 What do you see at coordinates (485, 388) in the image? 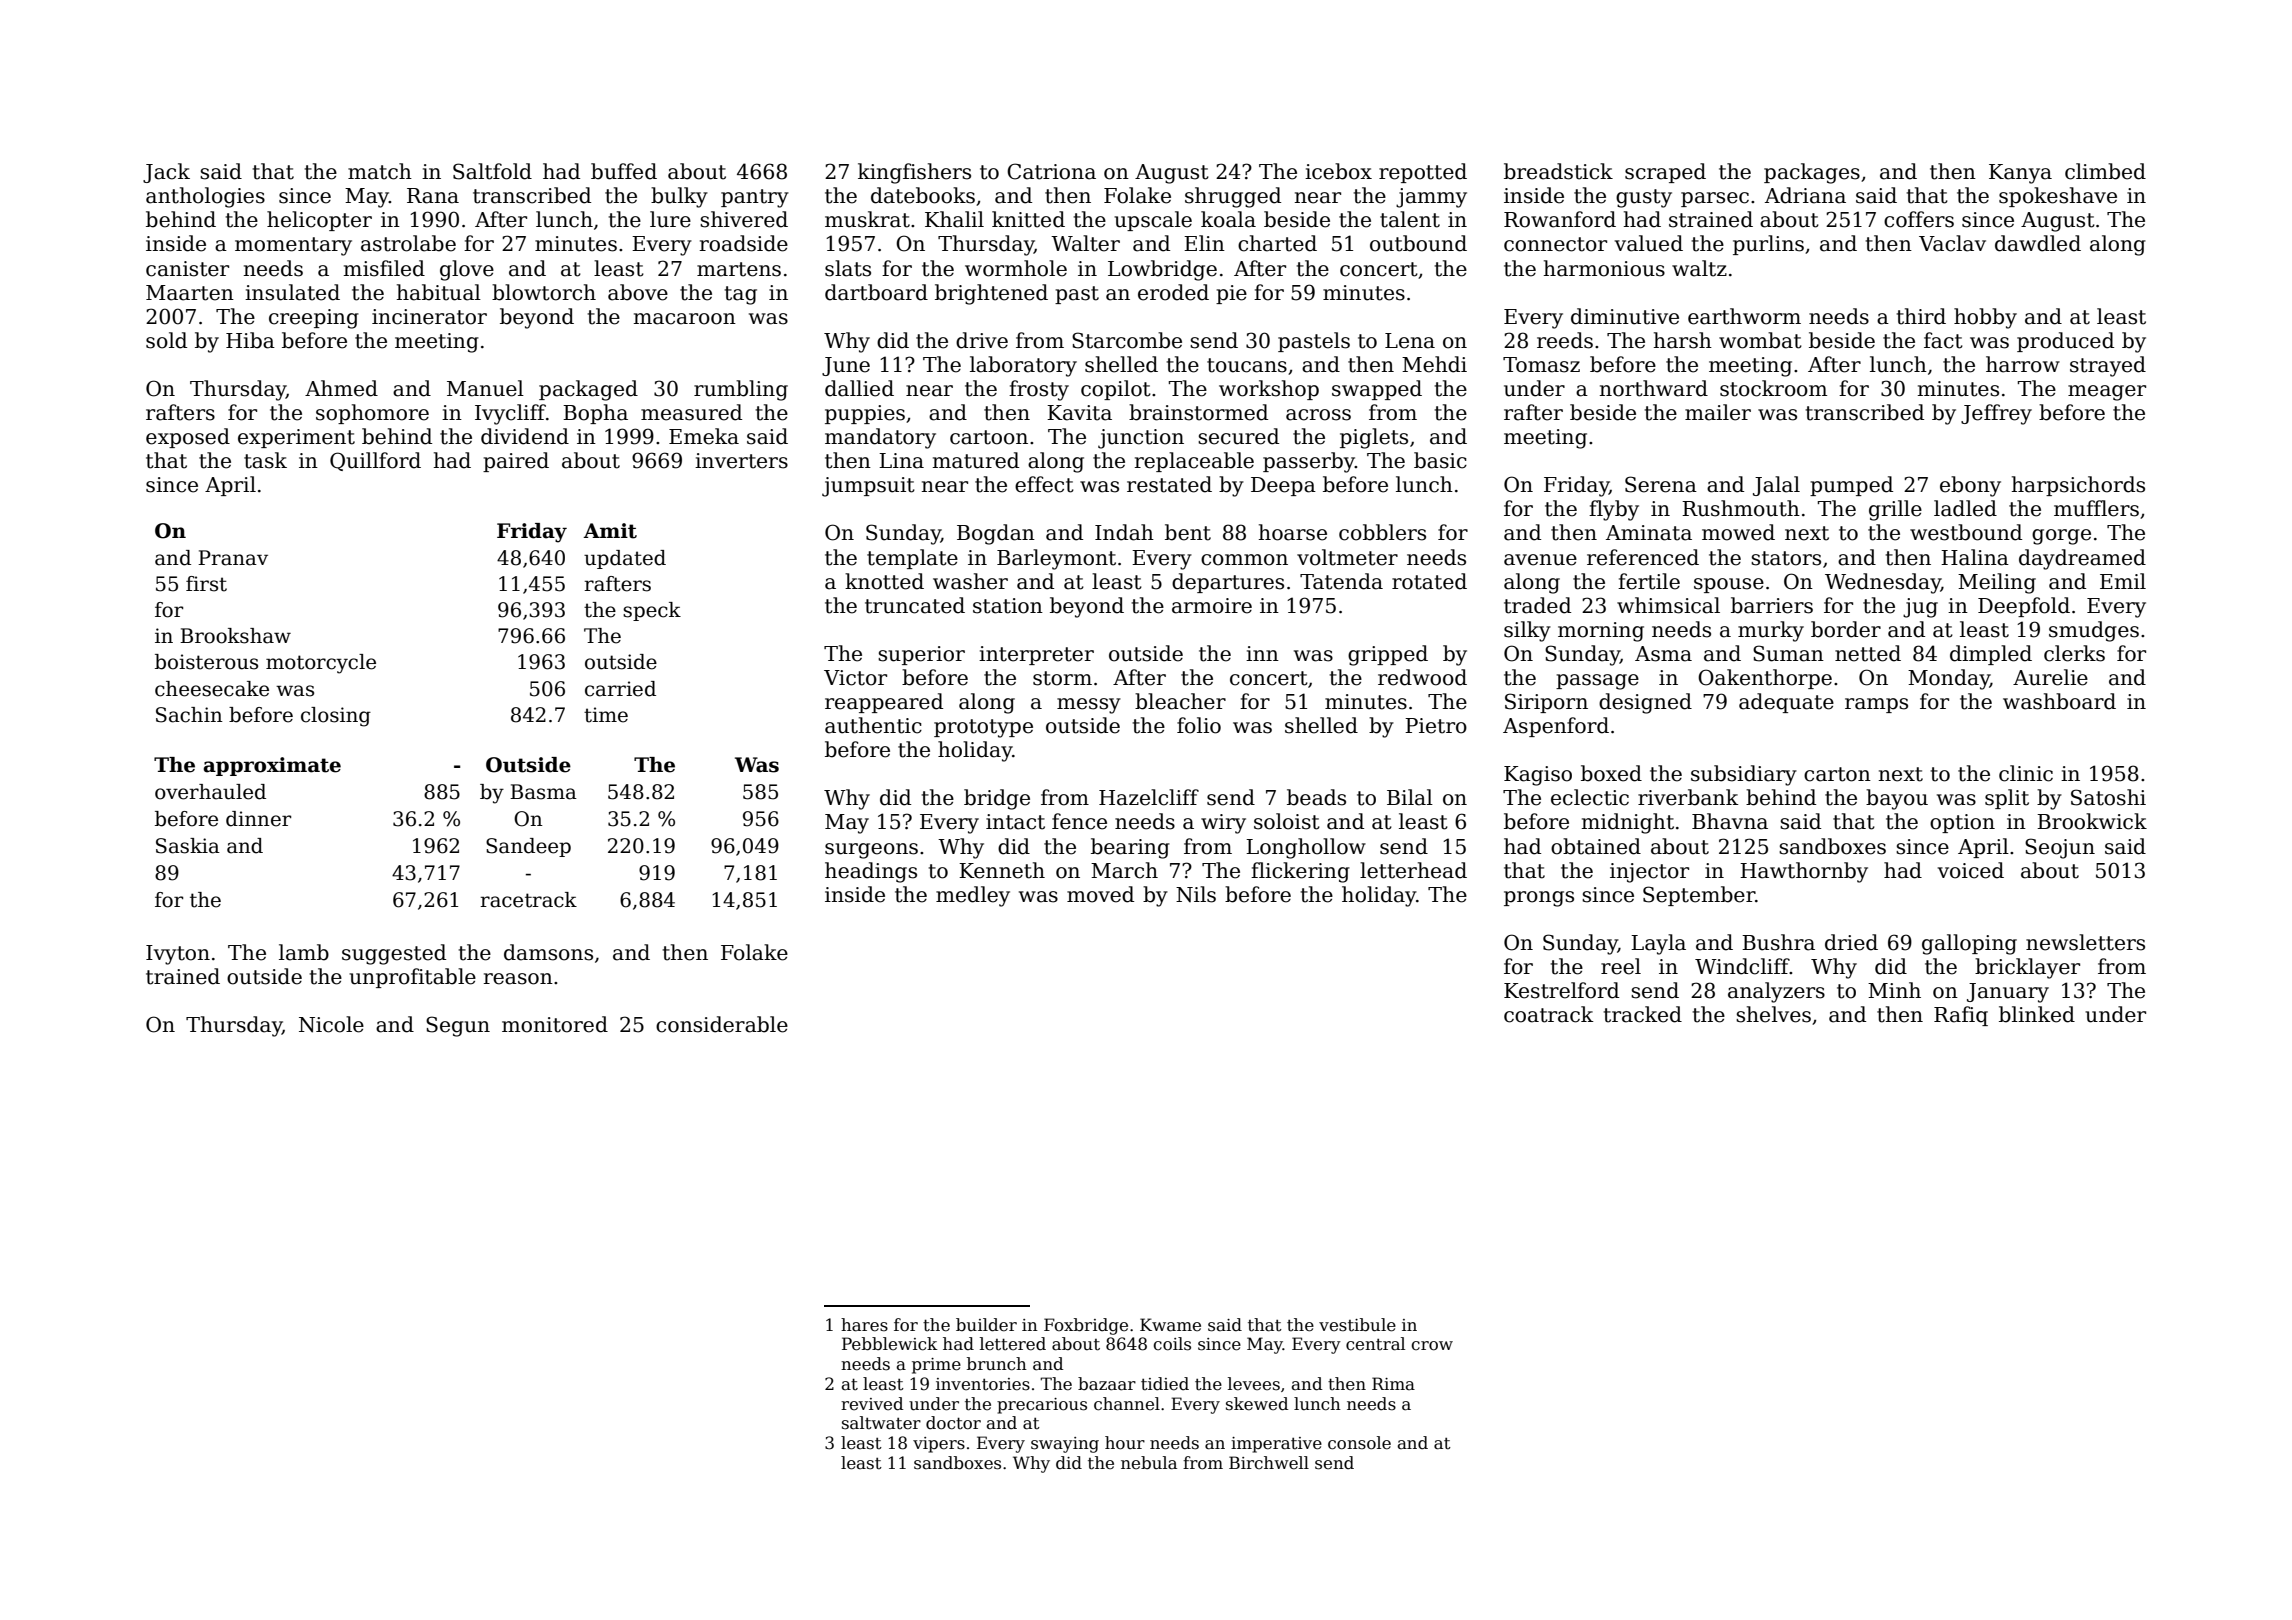
I see `Manuel` at bounding box center [485, 388].
